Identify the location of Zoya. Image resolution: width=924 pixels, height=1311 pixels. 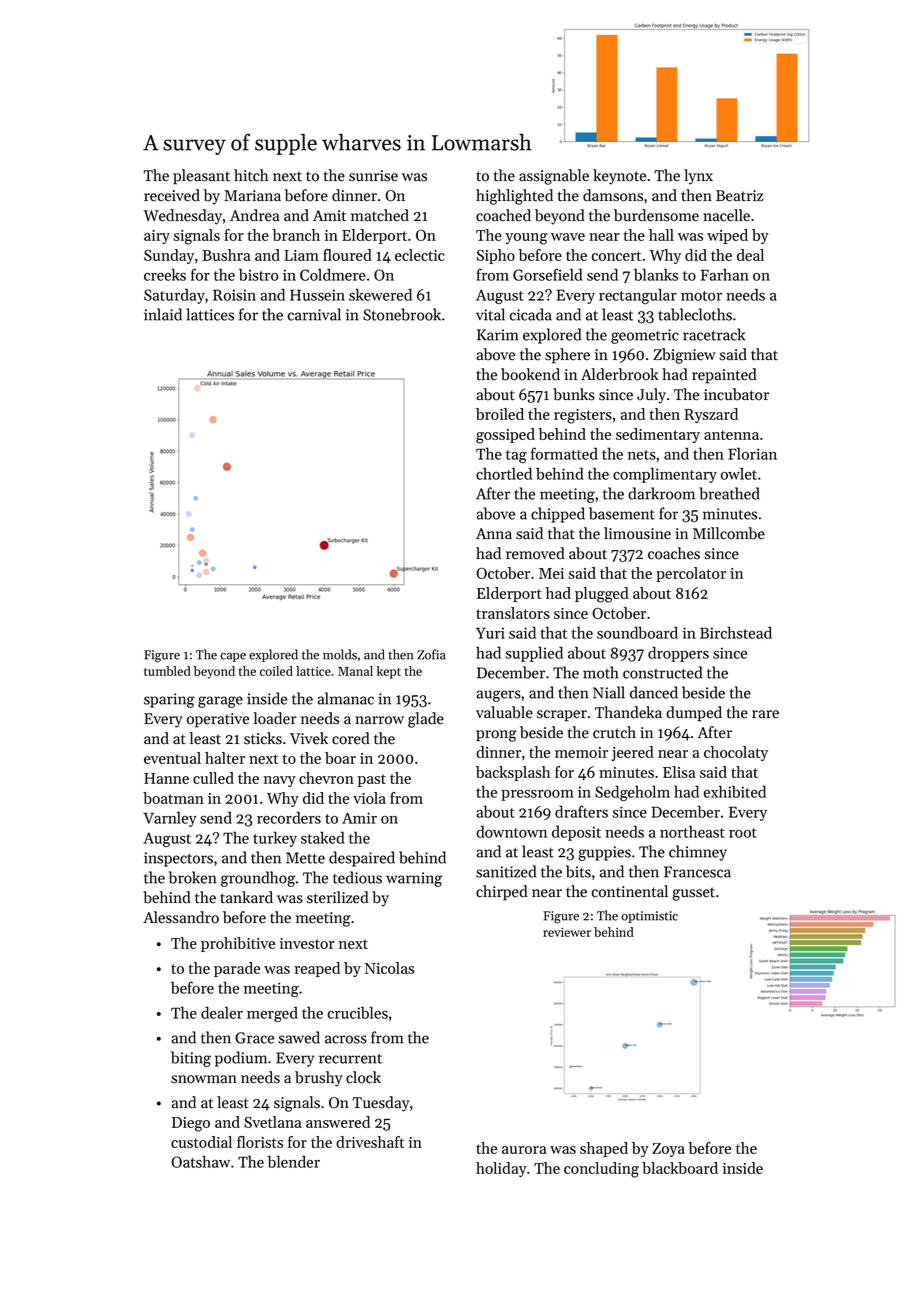
(668, 1150).
